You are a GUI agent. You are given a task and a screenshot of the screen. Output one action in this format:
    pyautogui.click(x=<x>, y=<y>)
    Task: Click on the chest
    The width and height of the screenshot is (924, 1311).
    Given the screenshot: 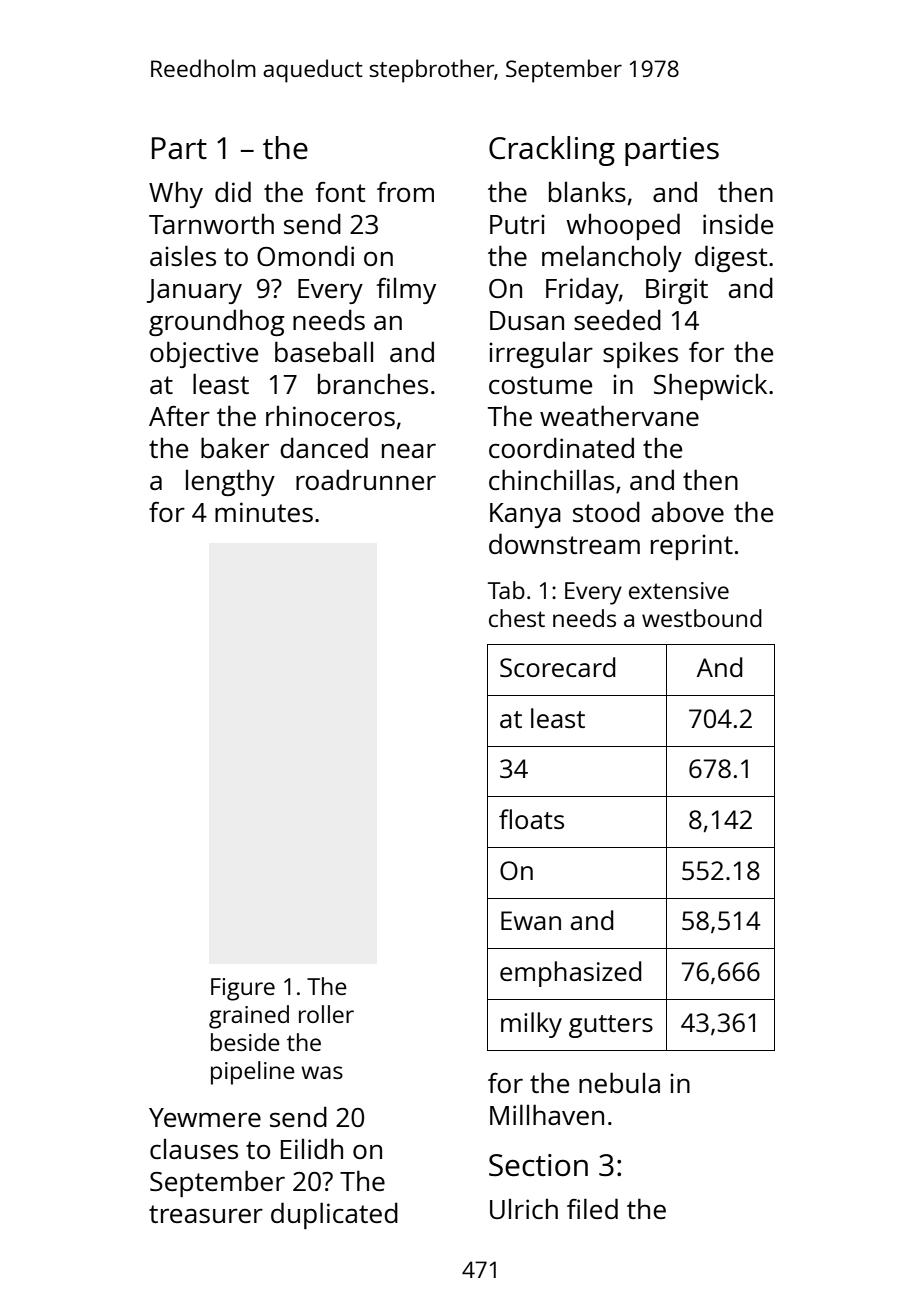 What is the action you would take?
    pyautogui.click(x=517, y=618)
